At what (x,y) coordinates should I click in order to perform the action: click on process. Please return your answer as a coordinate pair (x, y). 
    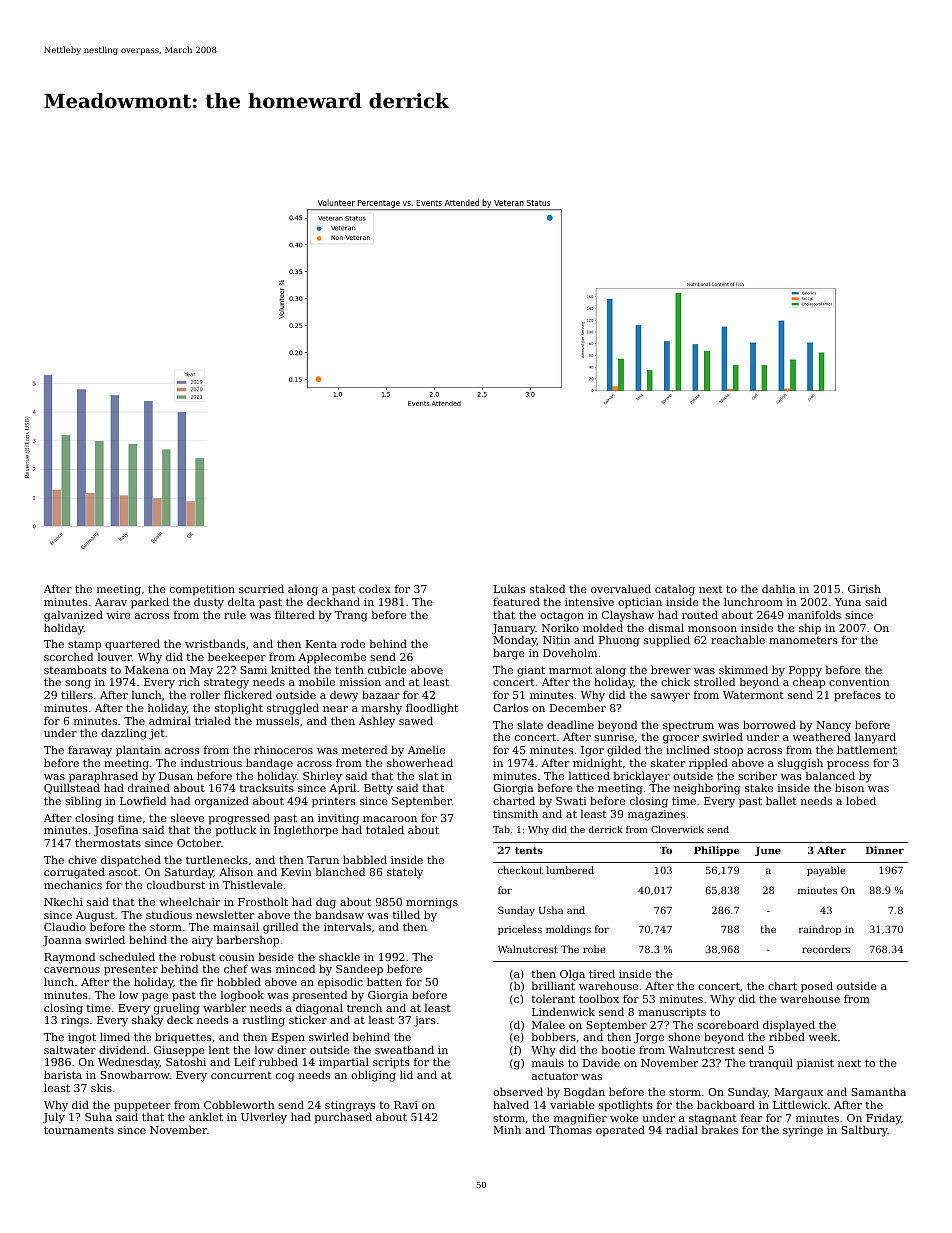
    Looking at the image, I should click on (848, 765).
